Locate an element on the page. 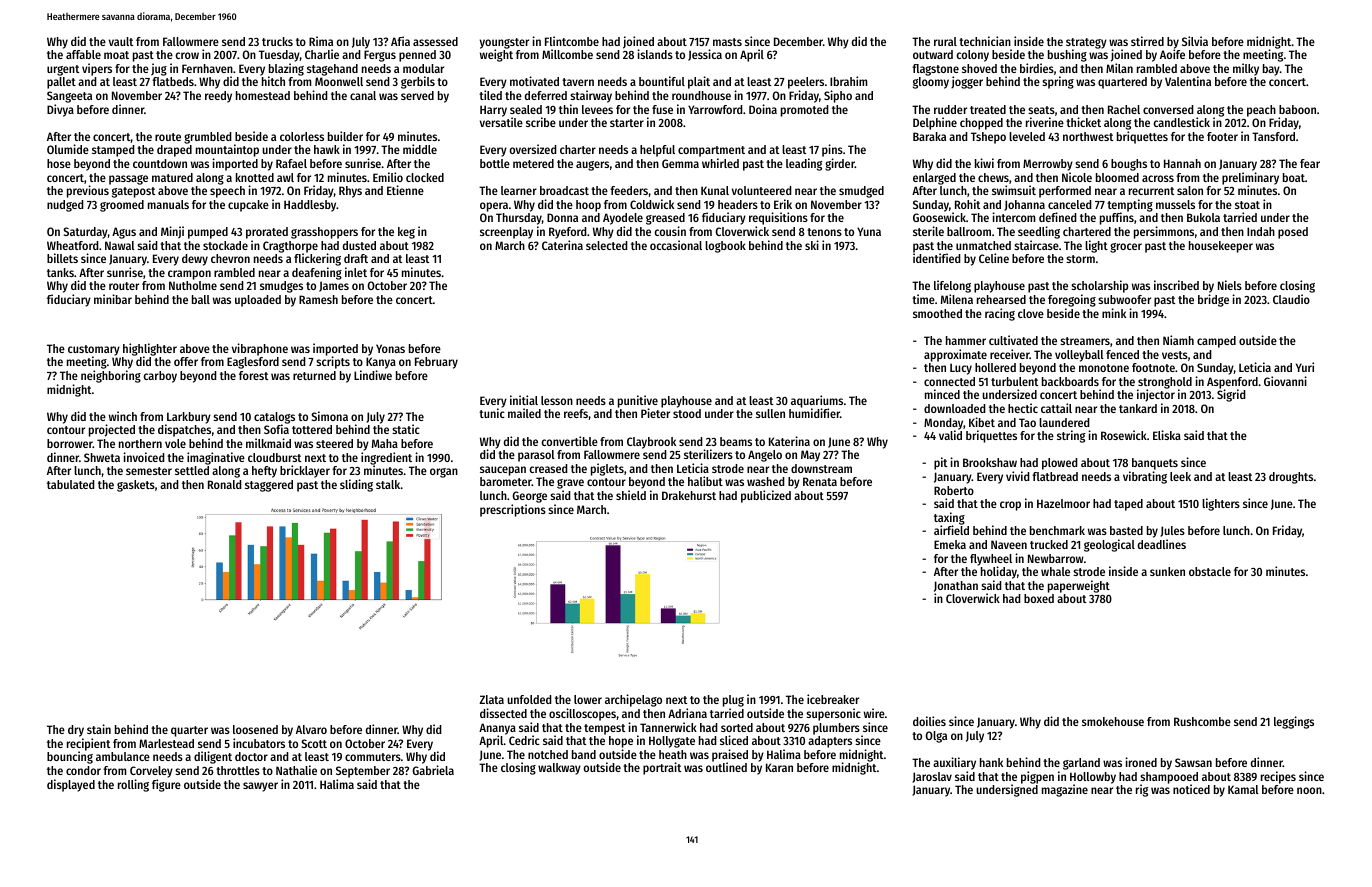 The height and width of the document is (887, 1372). walkway is located at coordinates (559, 769).
